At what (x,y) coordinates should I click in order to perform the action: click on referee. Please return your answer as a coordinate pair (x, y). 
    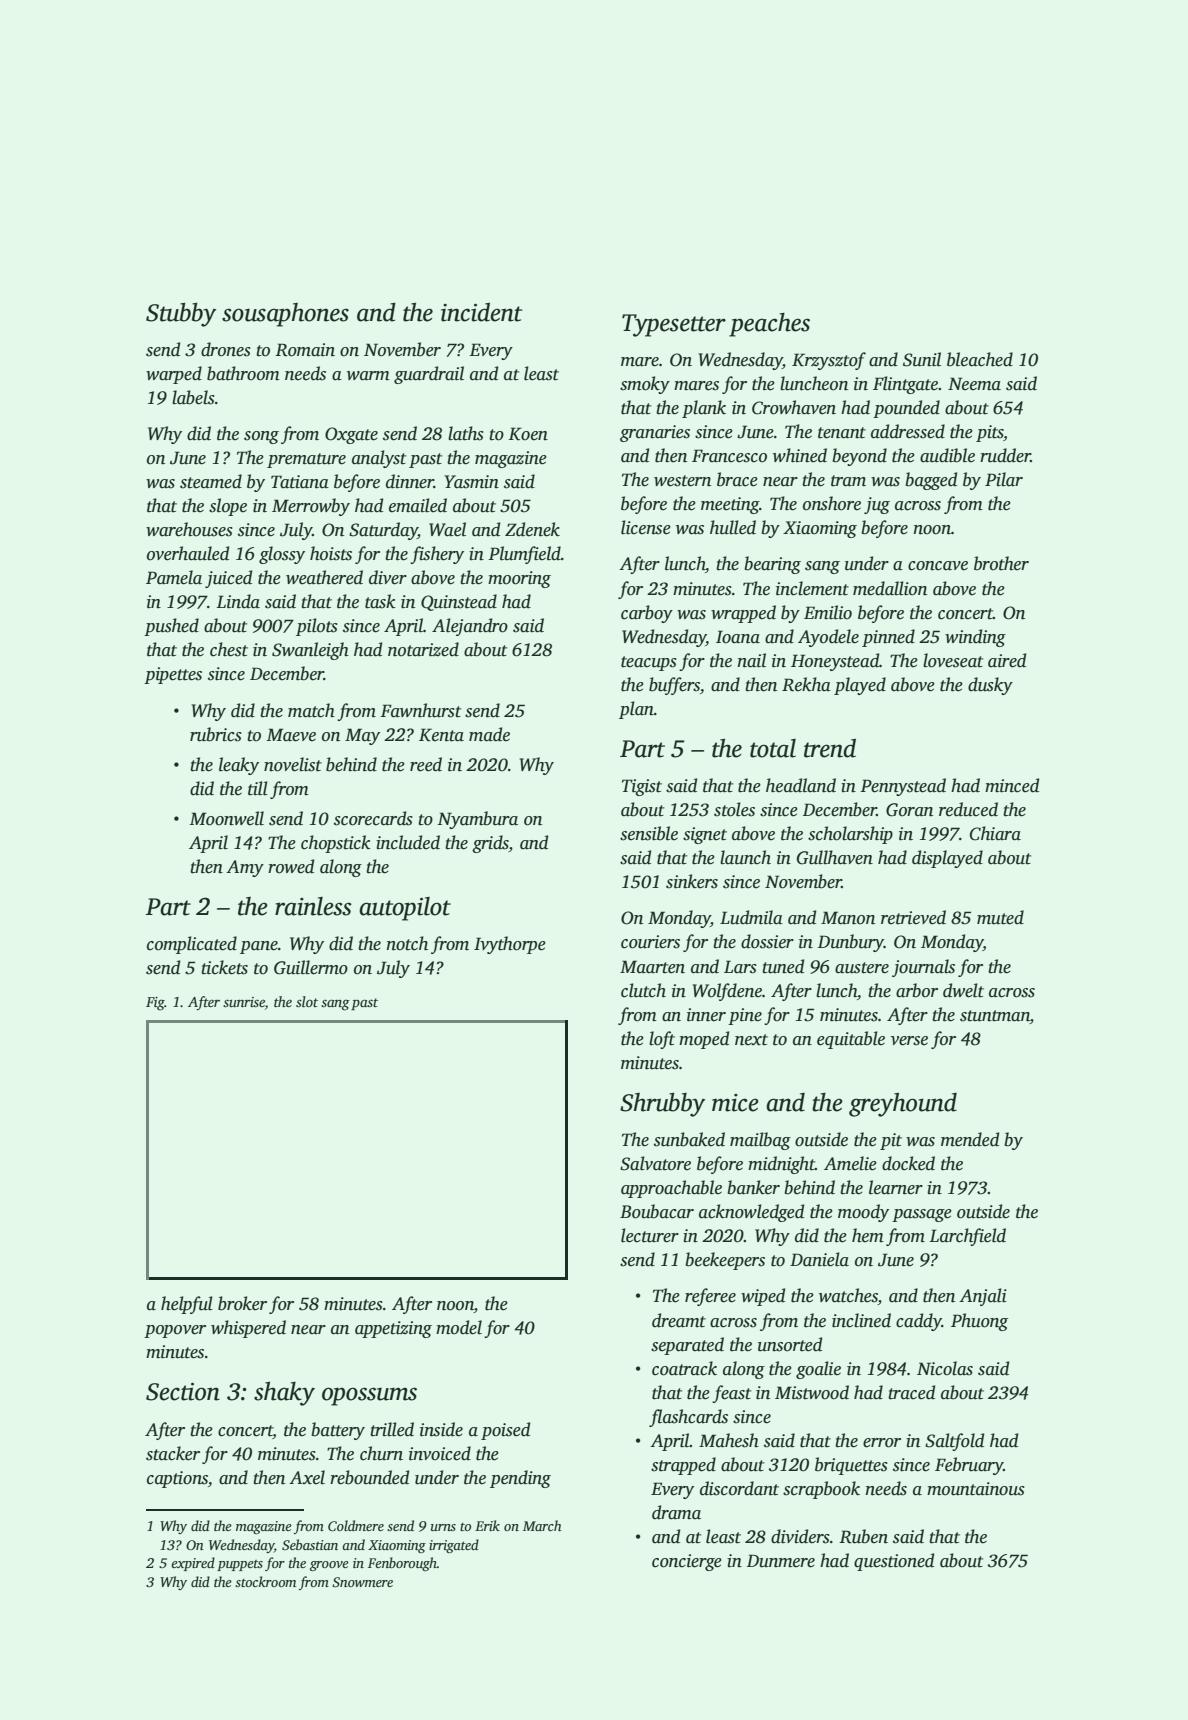
    Looking at the image, I should click on (710, 1297).
